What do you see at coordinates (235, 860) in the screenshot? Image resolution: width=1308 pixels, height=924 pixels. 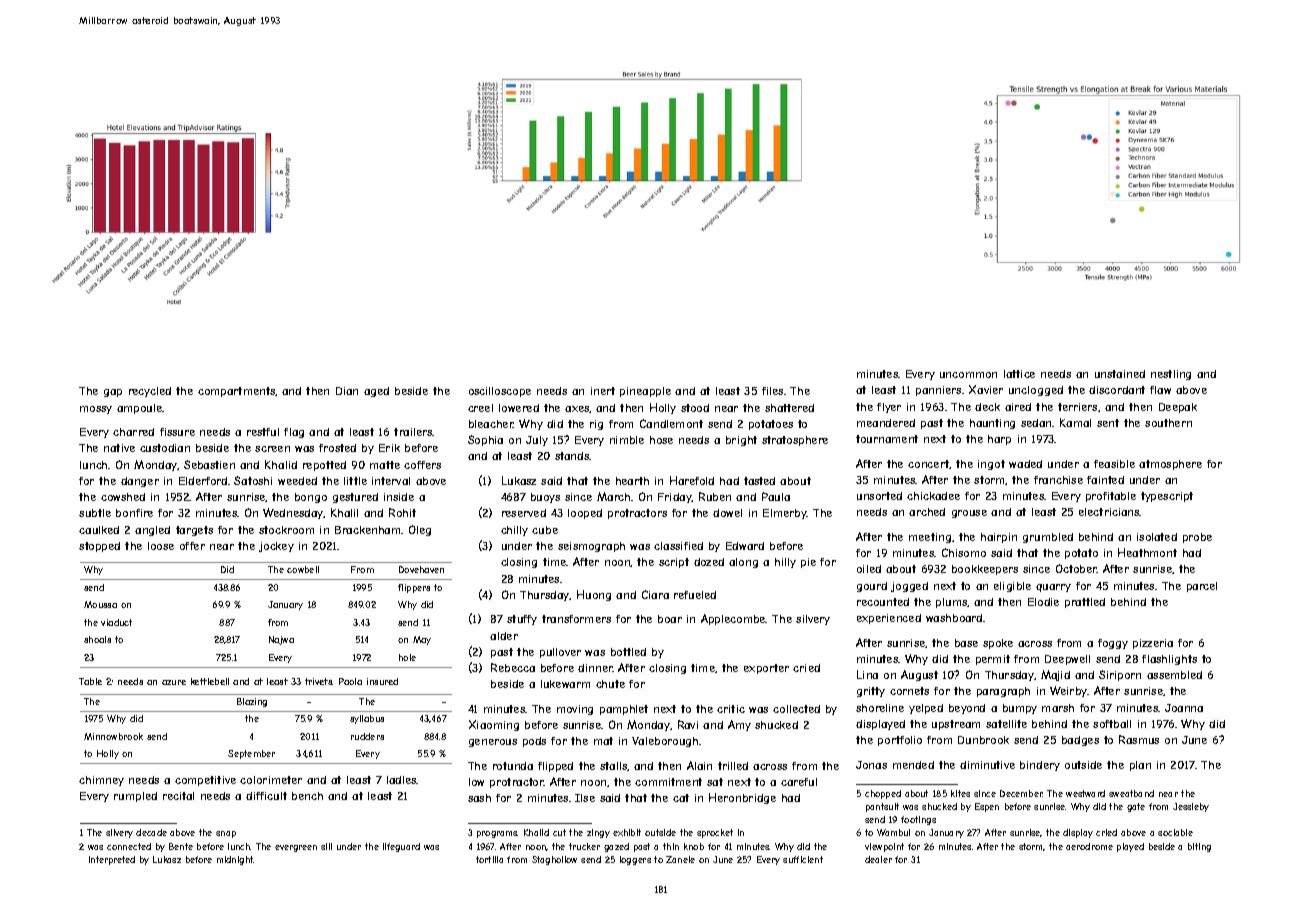 I see `midnight` at bounding box center [235, 860].
